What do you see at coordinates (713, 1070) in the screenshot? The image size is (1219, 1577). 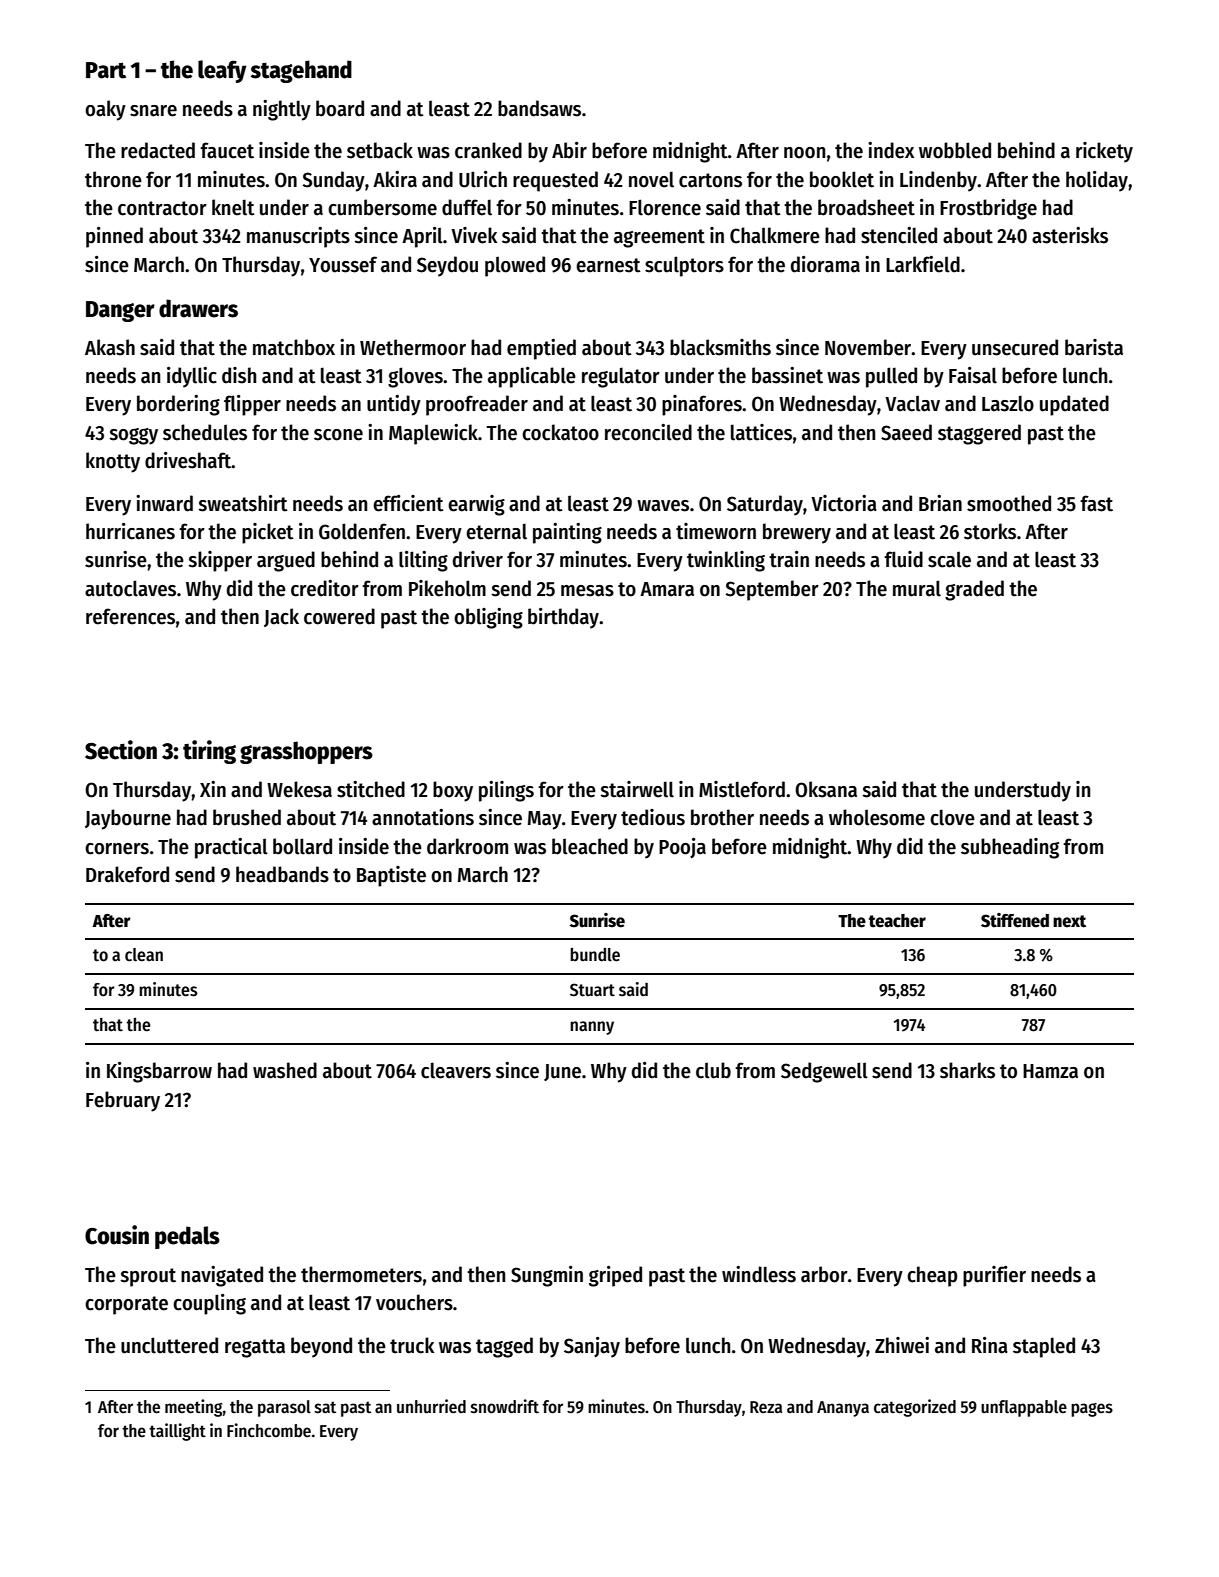 I see `club` at bounding box center [713, 1070].
